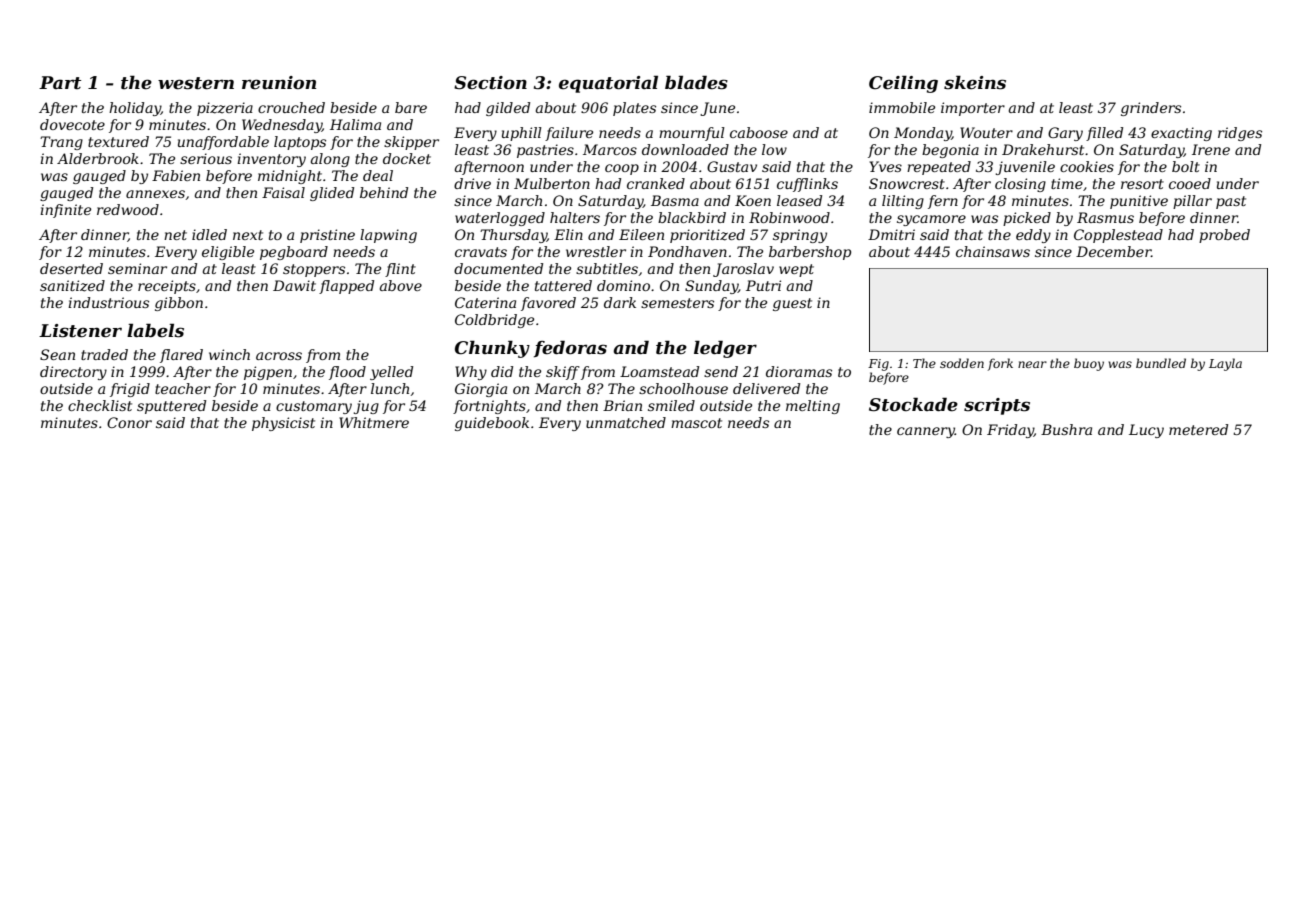 This screenshot has height=924, width=1308. I want to click on halters, so click(575, 217).
